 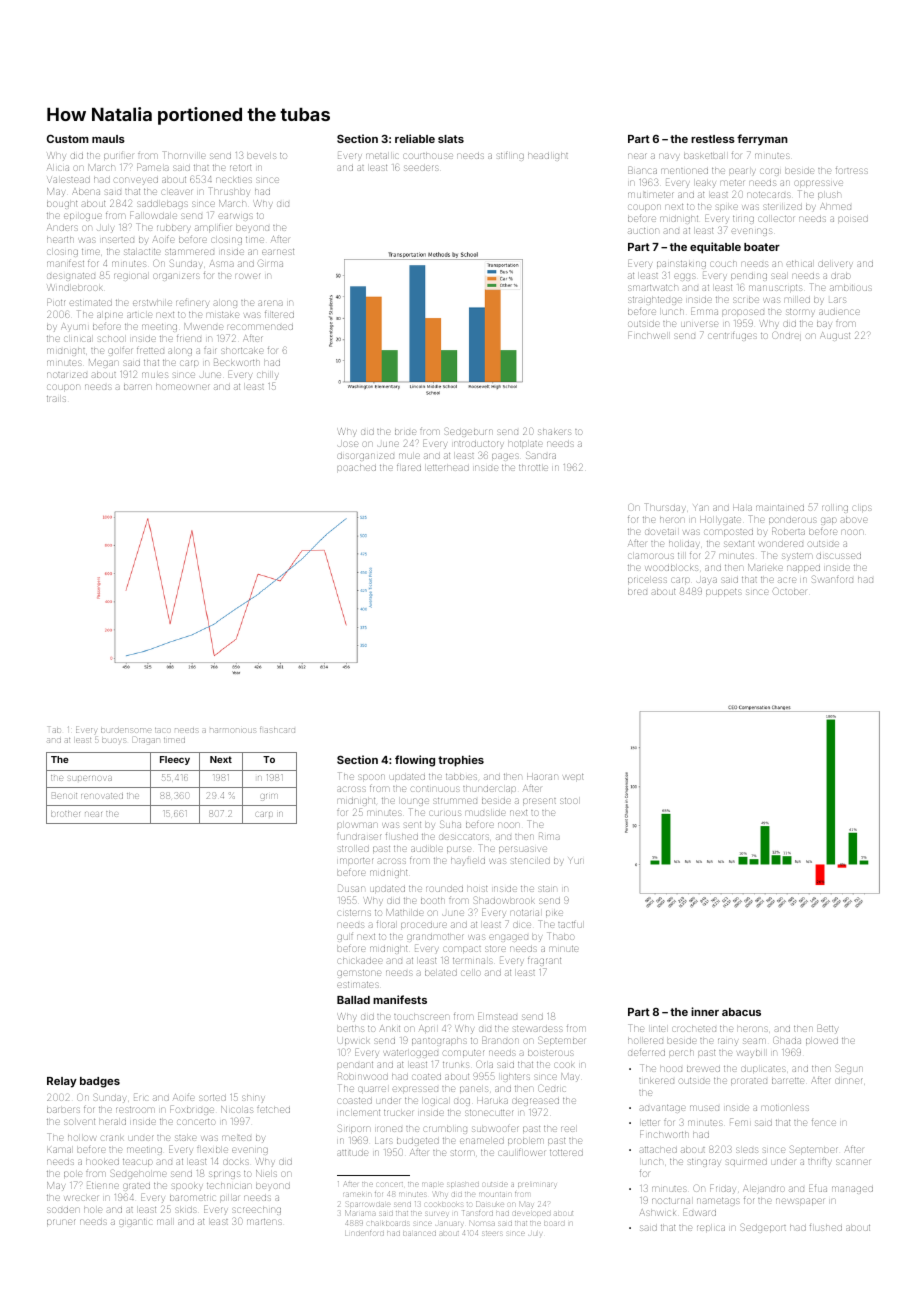 I want to click on stammered, so click(x=189, y=252).
